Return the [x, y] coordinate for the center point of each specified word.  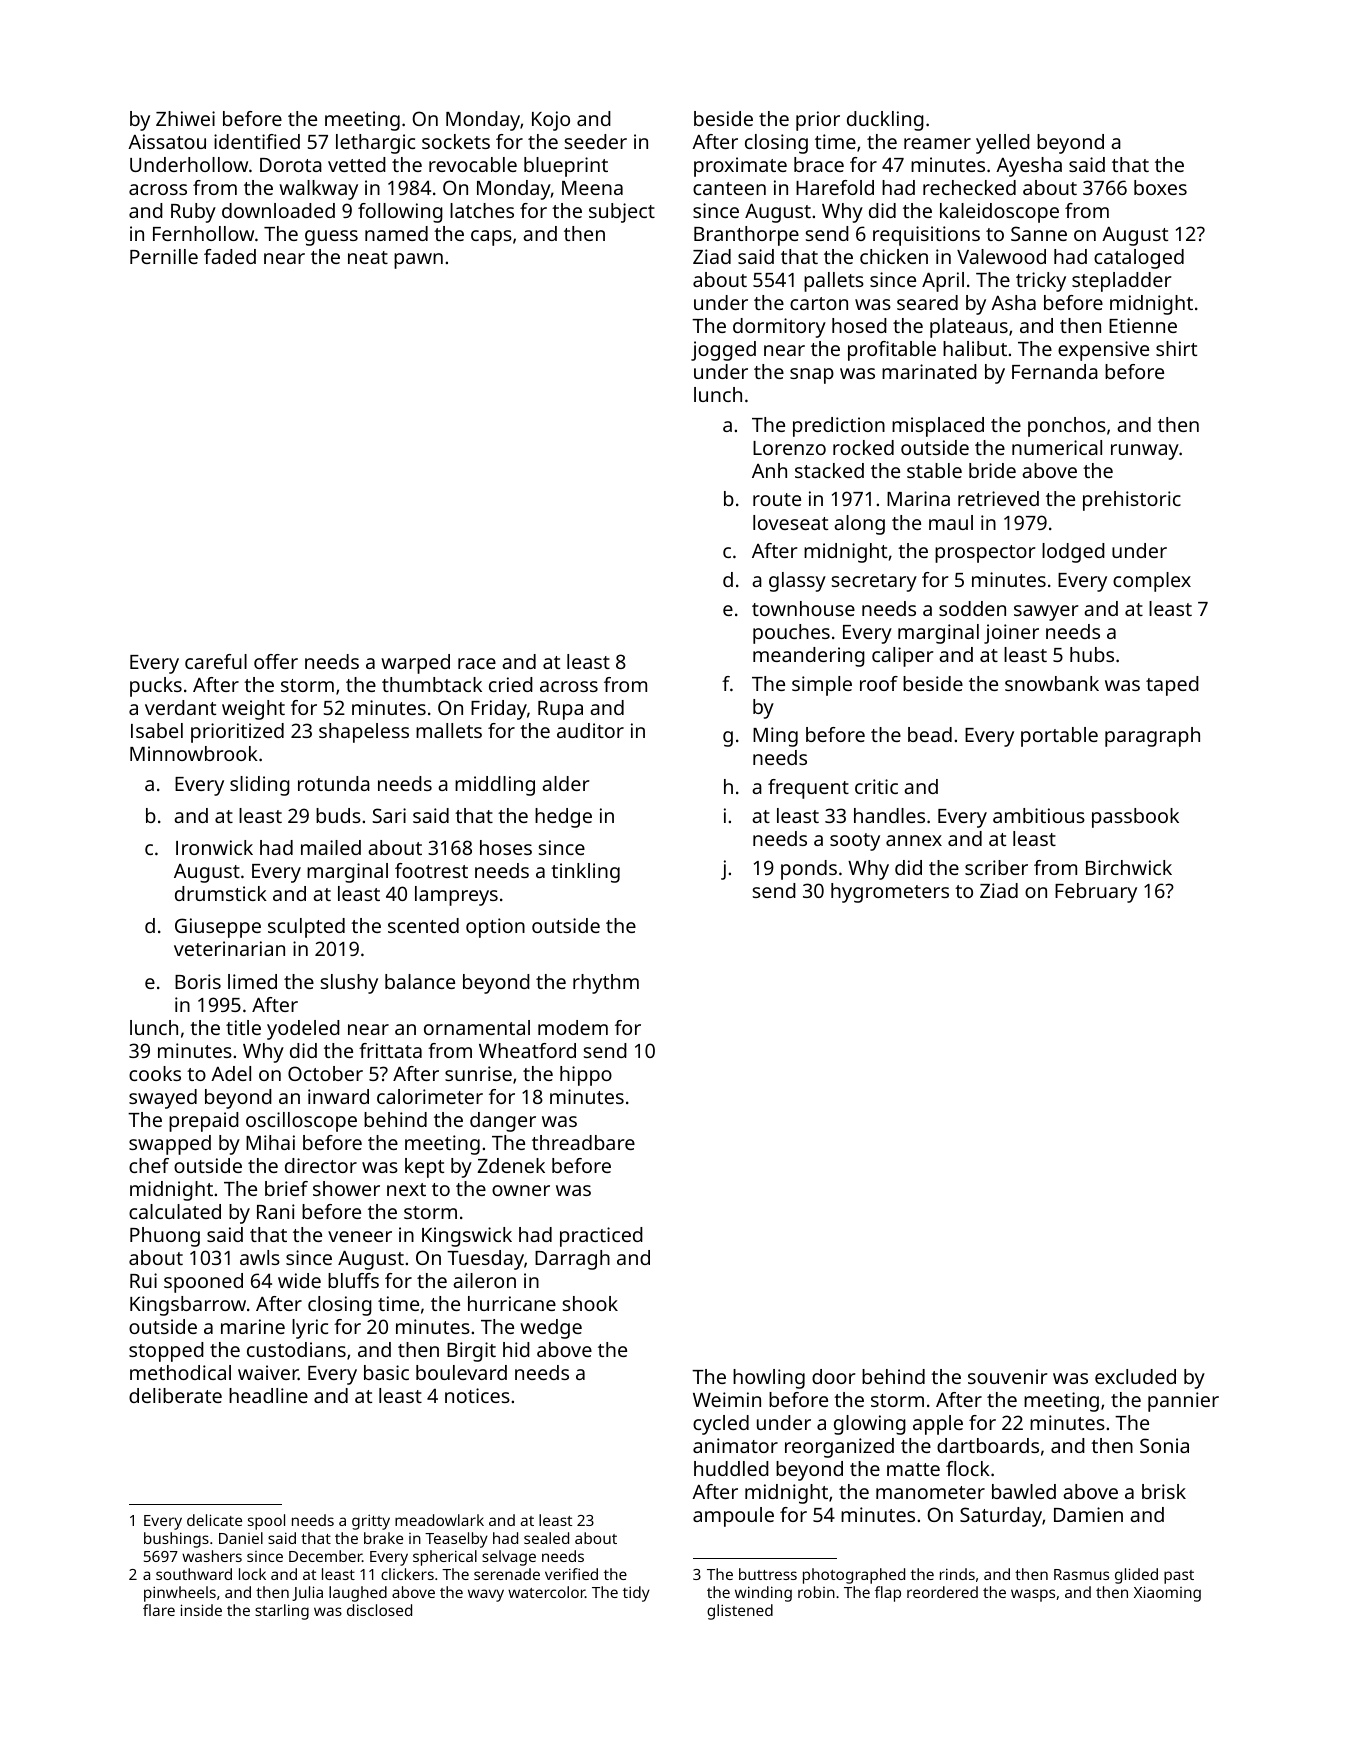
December [325, 1556]
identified [257, 141]
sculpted [306, 928]
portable [1059, 737]
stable [934, 470]
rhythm [606, 984]
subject [622, 213]
